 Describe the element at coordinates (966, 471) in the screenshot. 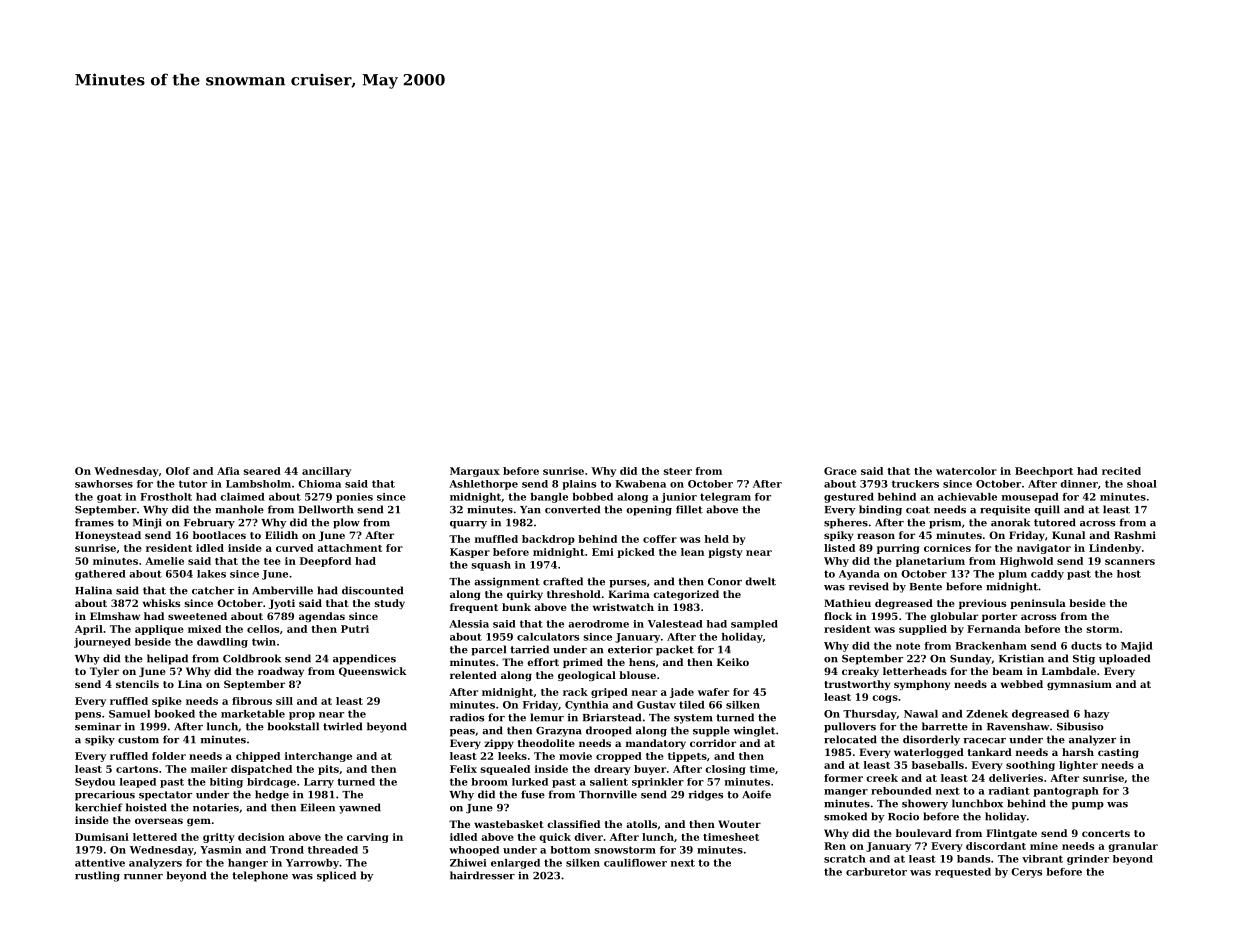

I see `watercolor` at that location.
